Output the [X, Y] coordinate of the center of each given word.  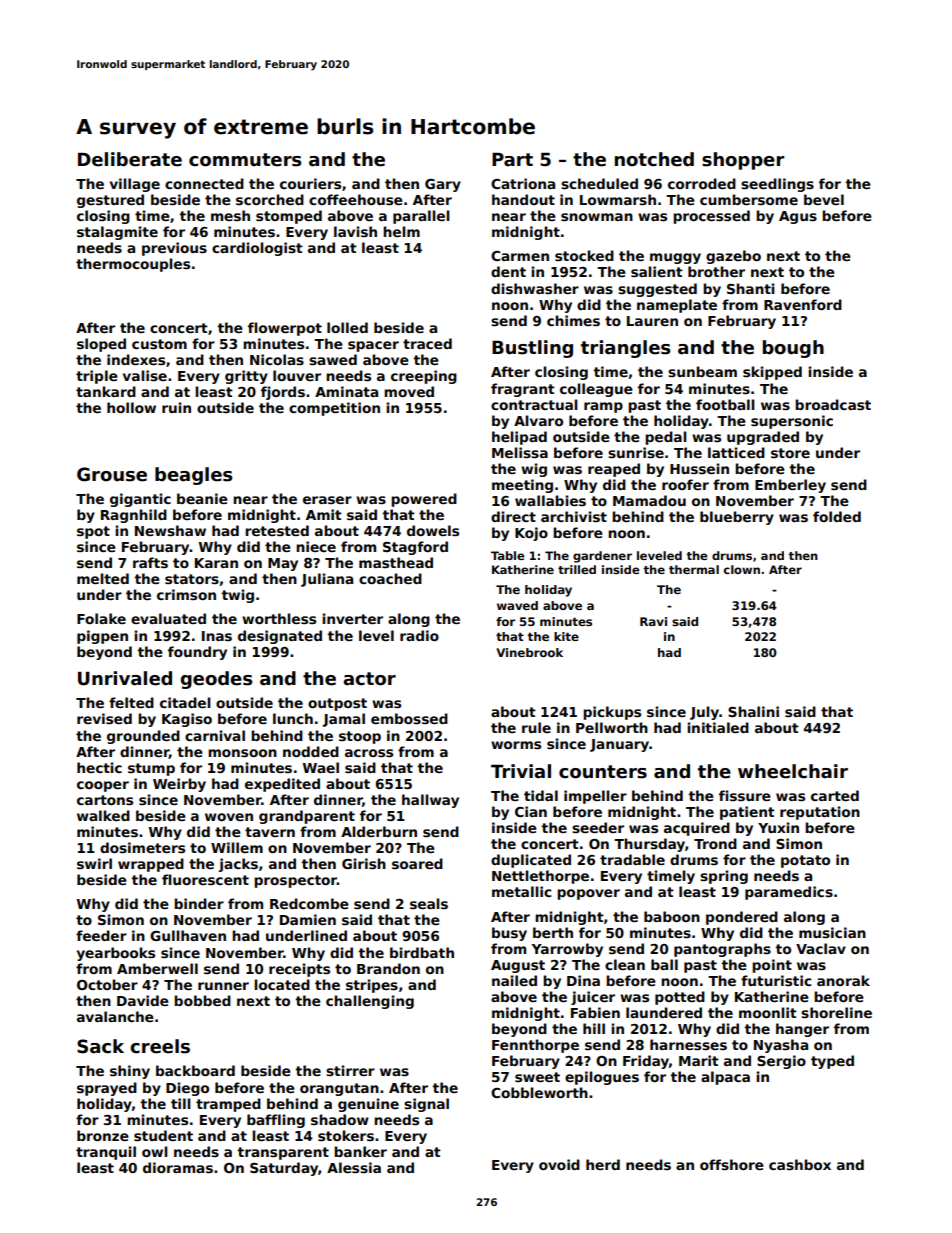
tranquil [106, 1153]
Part [512, 160]
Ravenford [803, 304]
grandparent [307, 817]
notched [654, 159]
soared [417, 863]
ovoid [559, 1164]
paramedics [789, 893]
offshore [732, 1164]
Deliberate [130, 159]
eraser [327, 500]
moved [409, 391]
